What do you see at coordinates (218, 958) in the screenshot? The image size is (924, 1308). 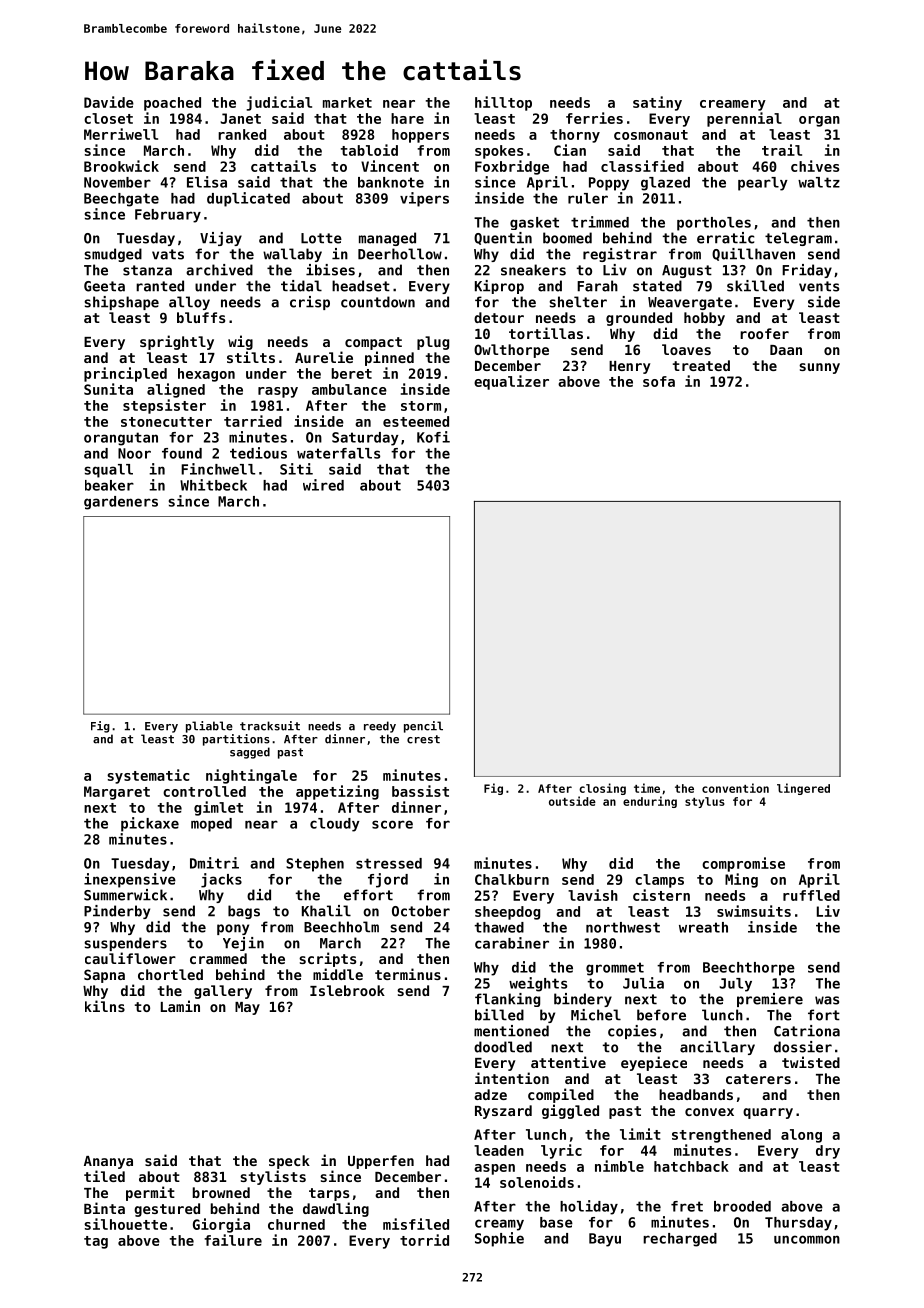 I see `crammed` at bounding box center [218, 958].
